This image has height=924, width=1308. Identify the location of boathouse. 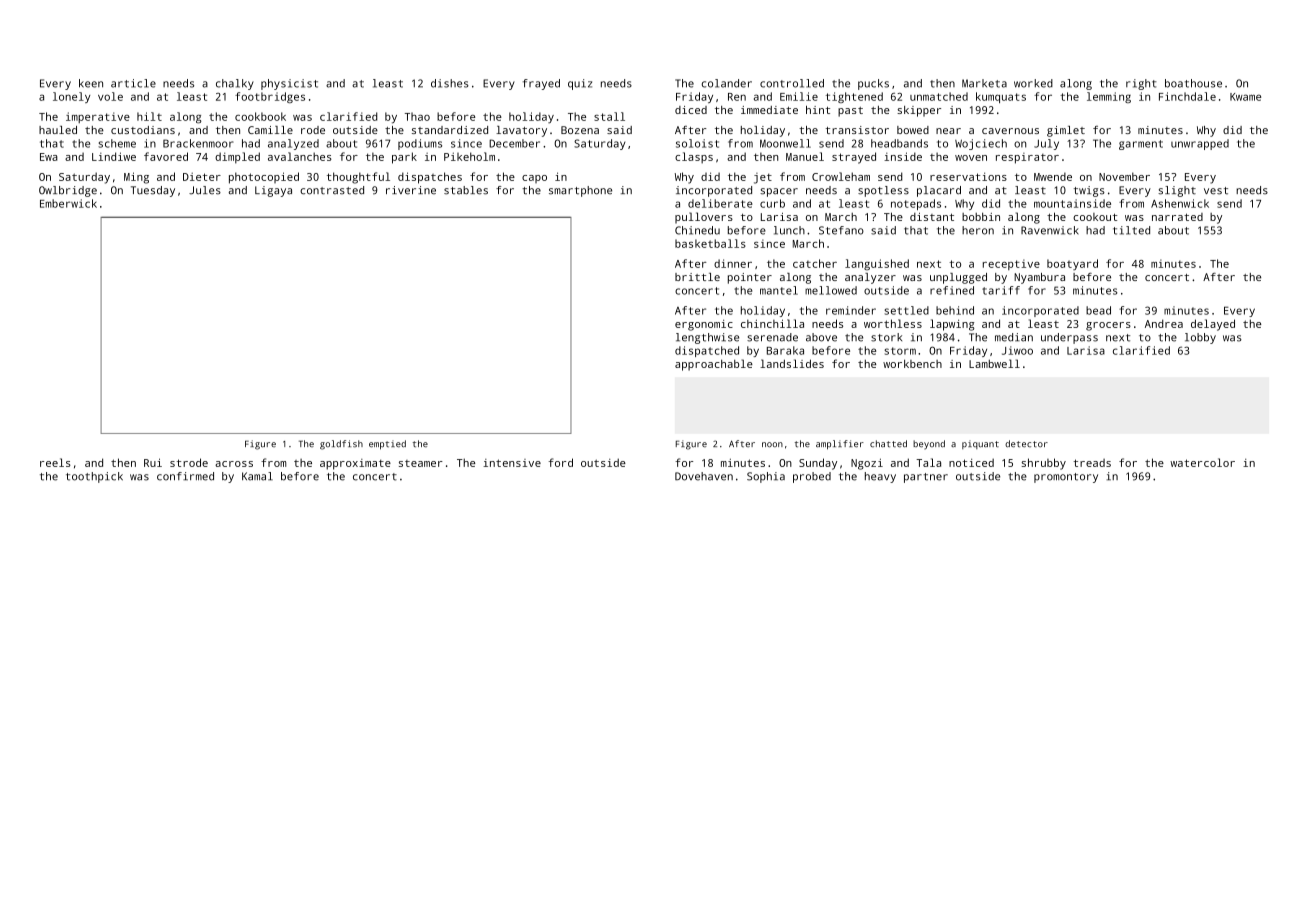
(1193, 83).
